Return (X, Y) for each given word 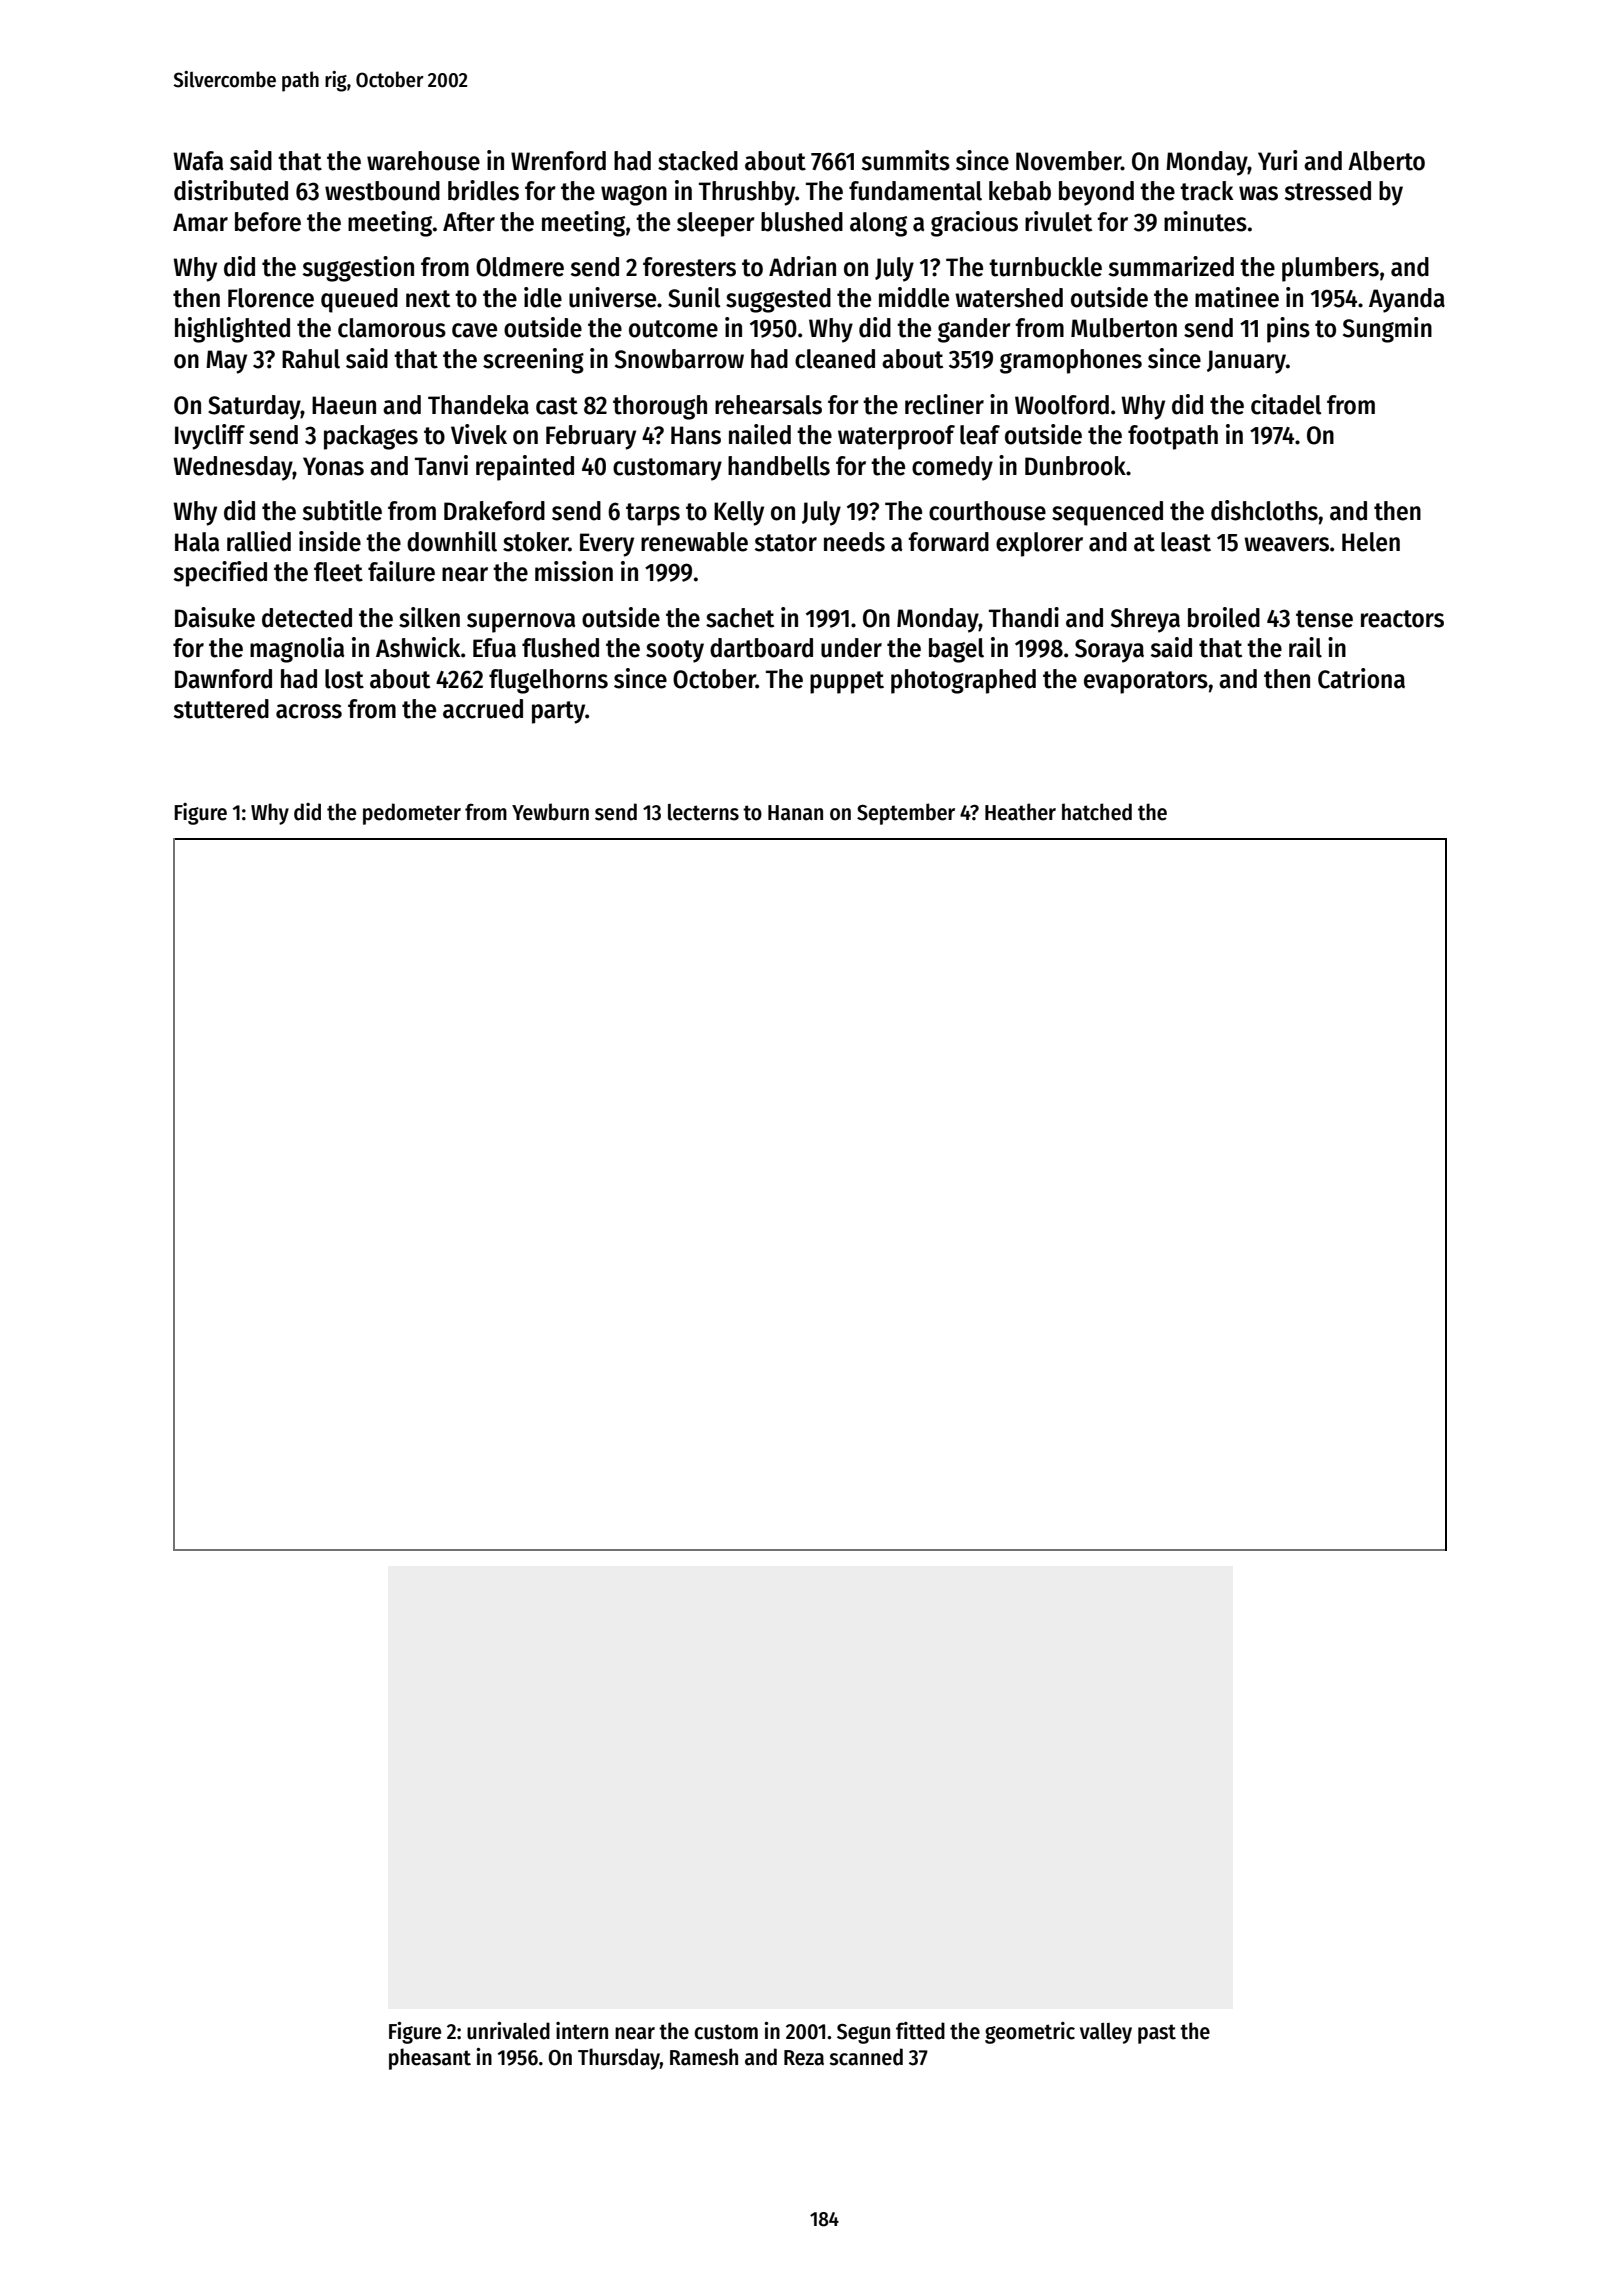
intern (582, 2031)
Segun (863, 2034)
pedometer (412, 814)
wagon (634, 195)
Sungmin (1387, 330)
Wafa (198, 161)
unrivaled (508, 2031)
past (1157, 2034)
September (906, 814)
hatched (1097, 812)
